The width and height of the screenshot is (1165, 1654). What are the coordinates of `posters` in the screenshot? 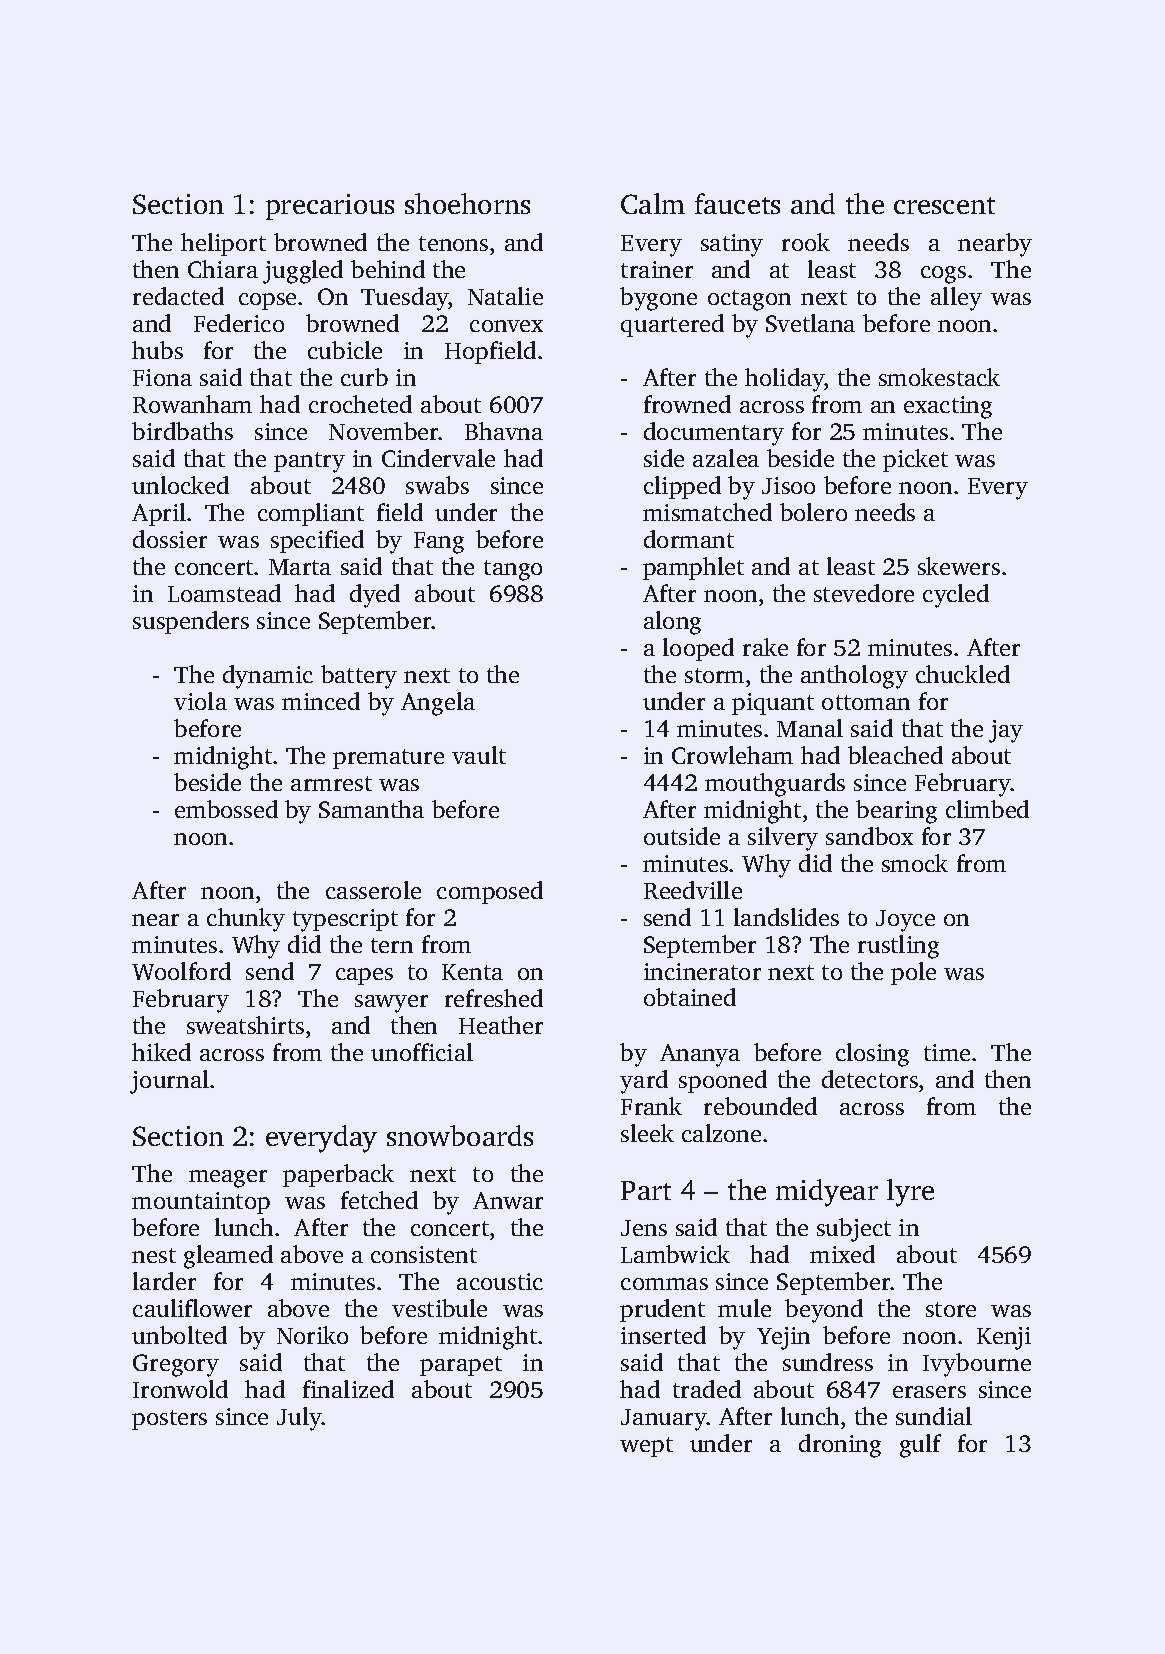 It's located at (169, 1420).
